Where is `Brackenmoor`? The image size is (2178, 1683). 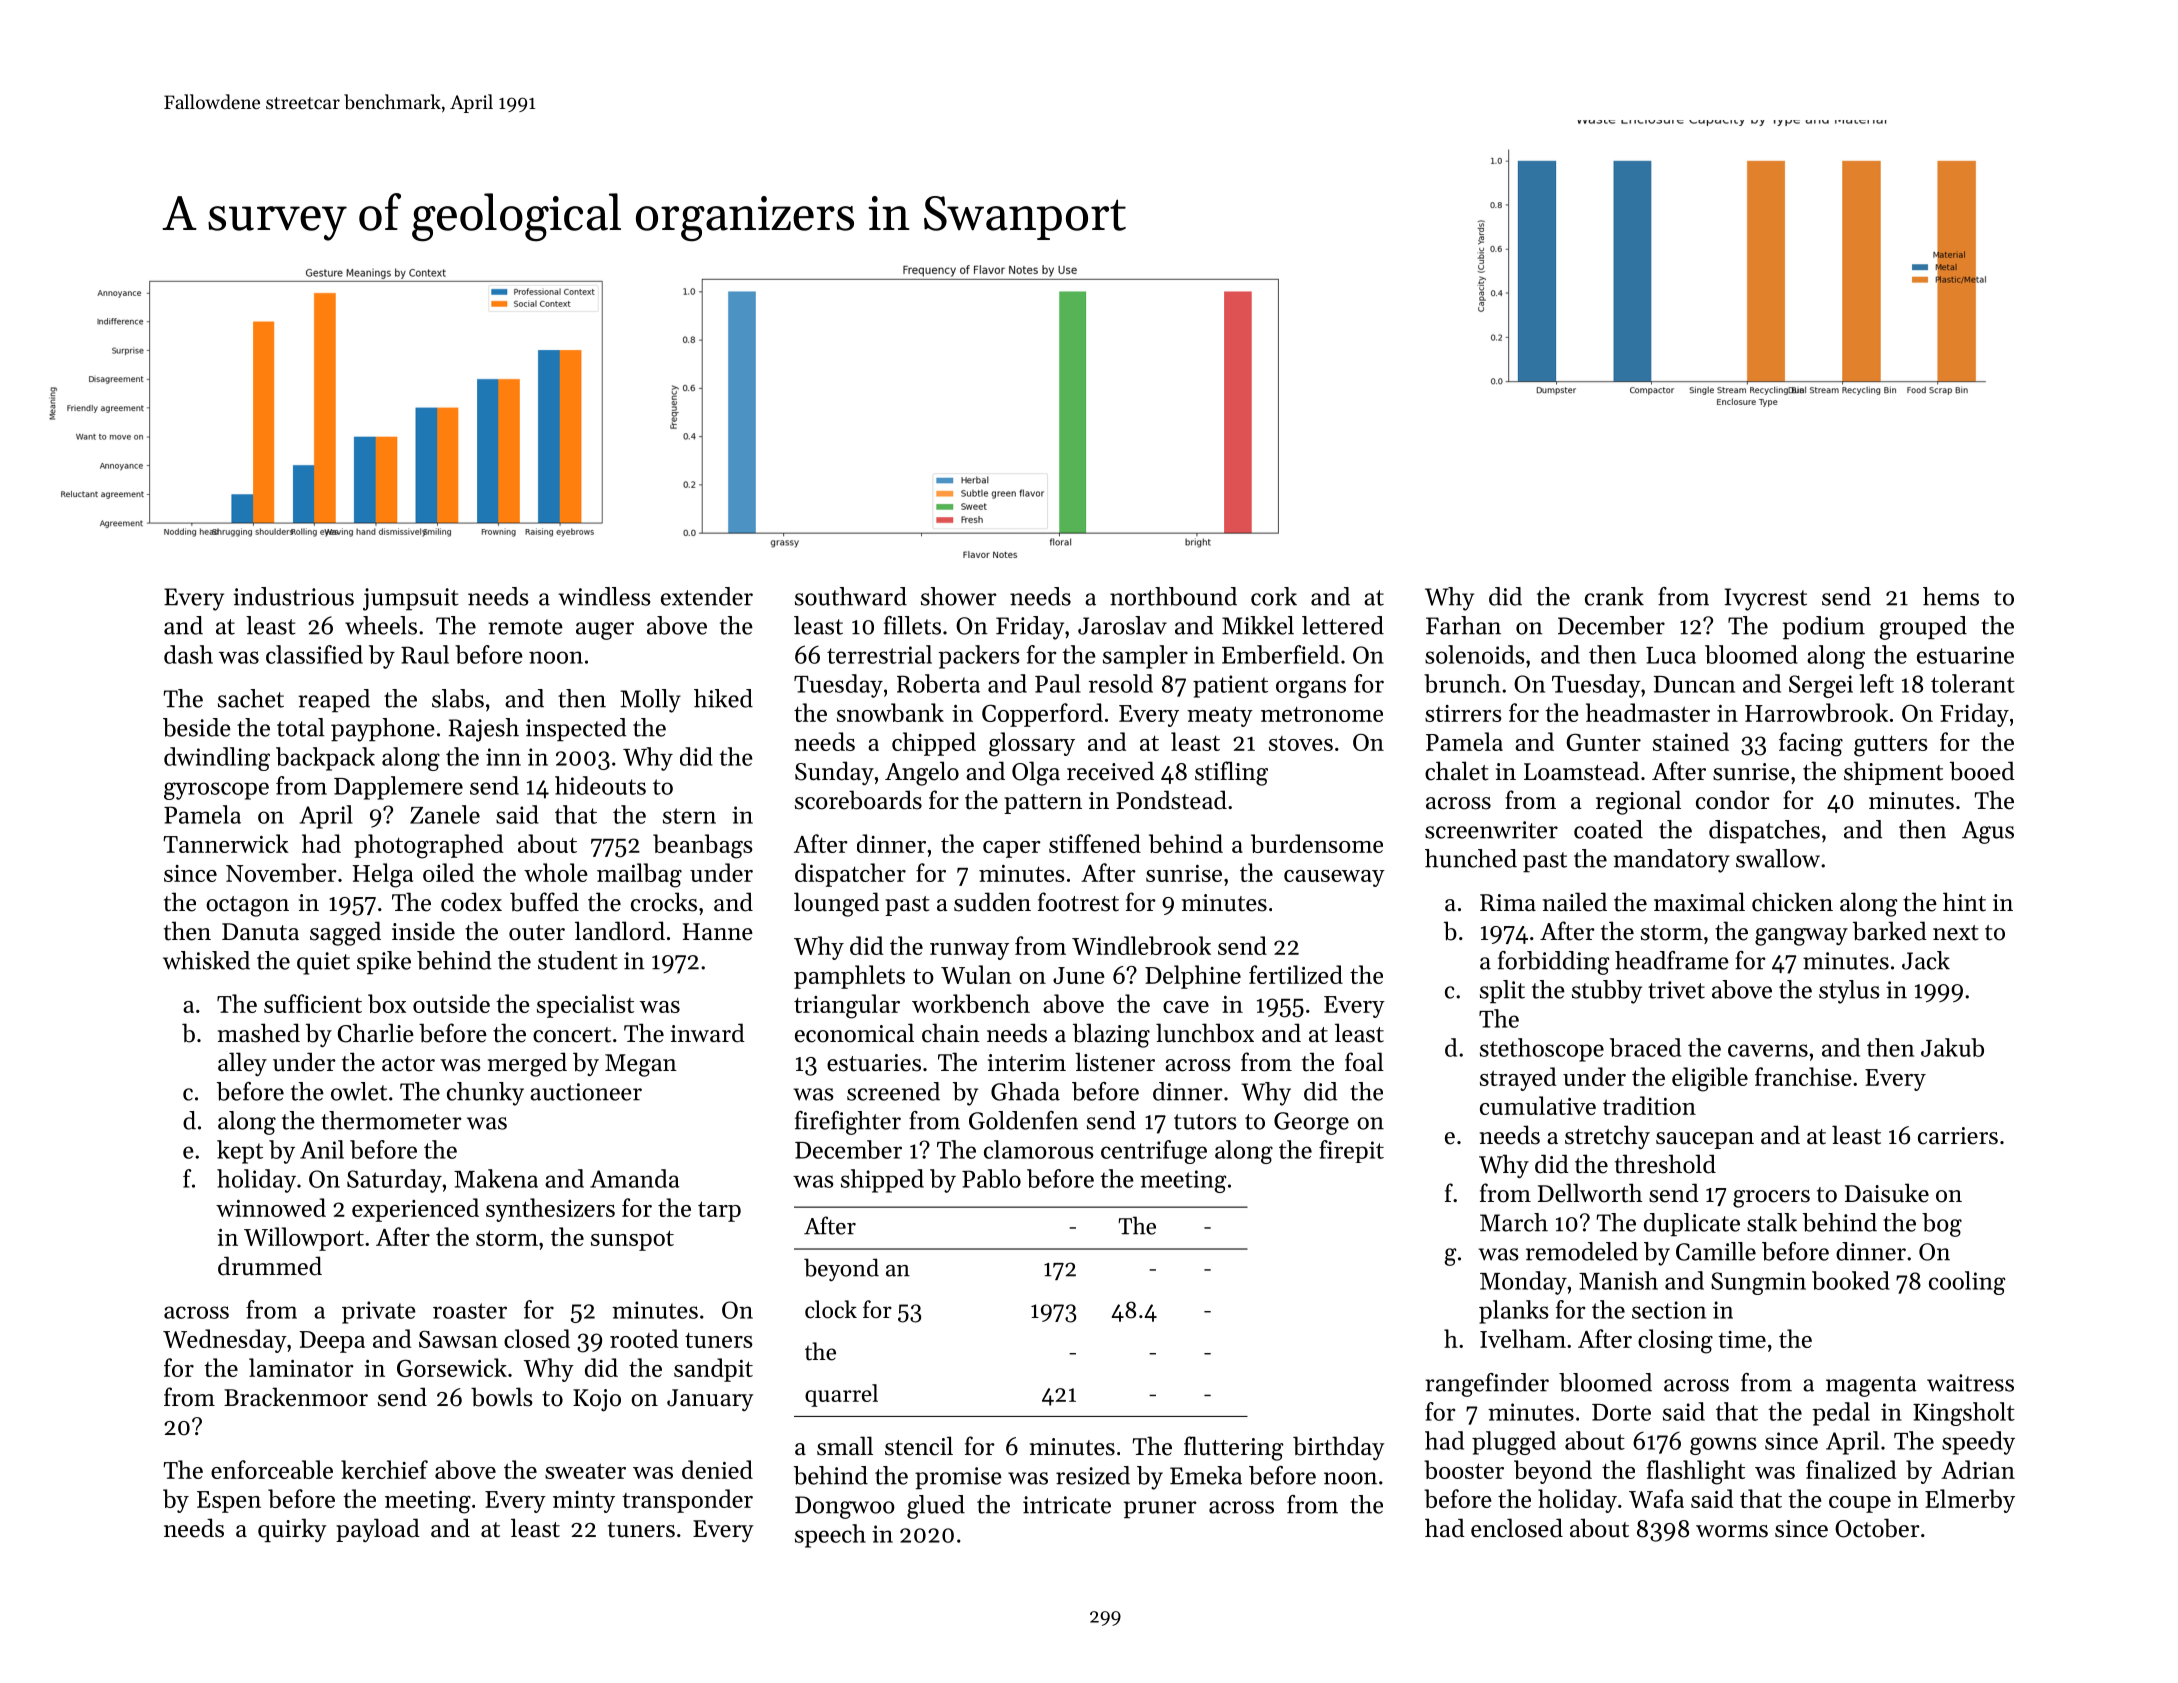
Brackenmoor is located at coordinates (296, 1397).
